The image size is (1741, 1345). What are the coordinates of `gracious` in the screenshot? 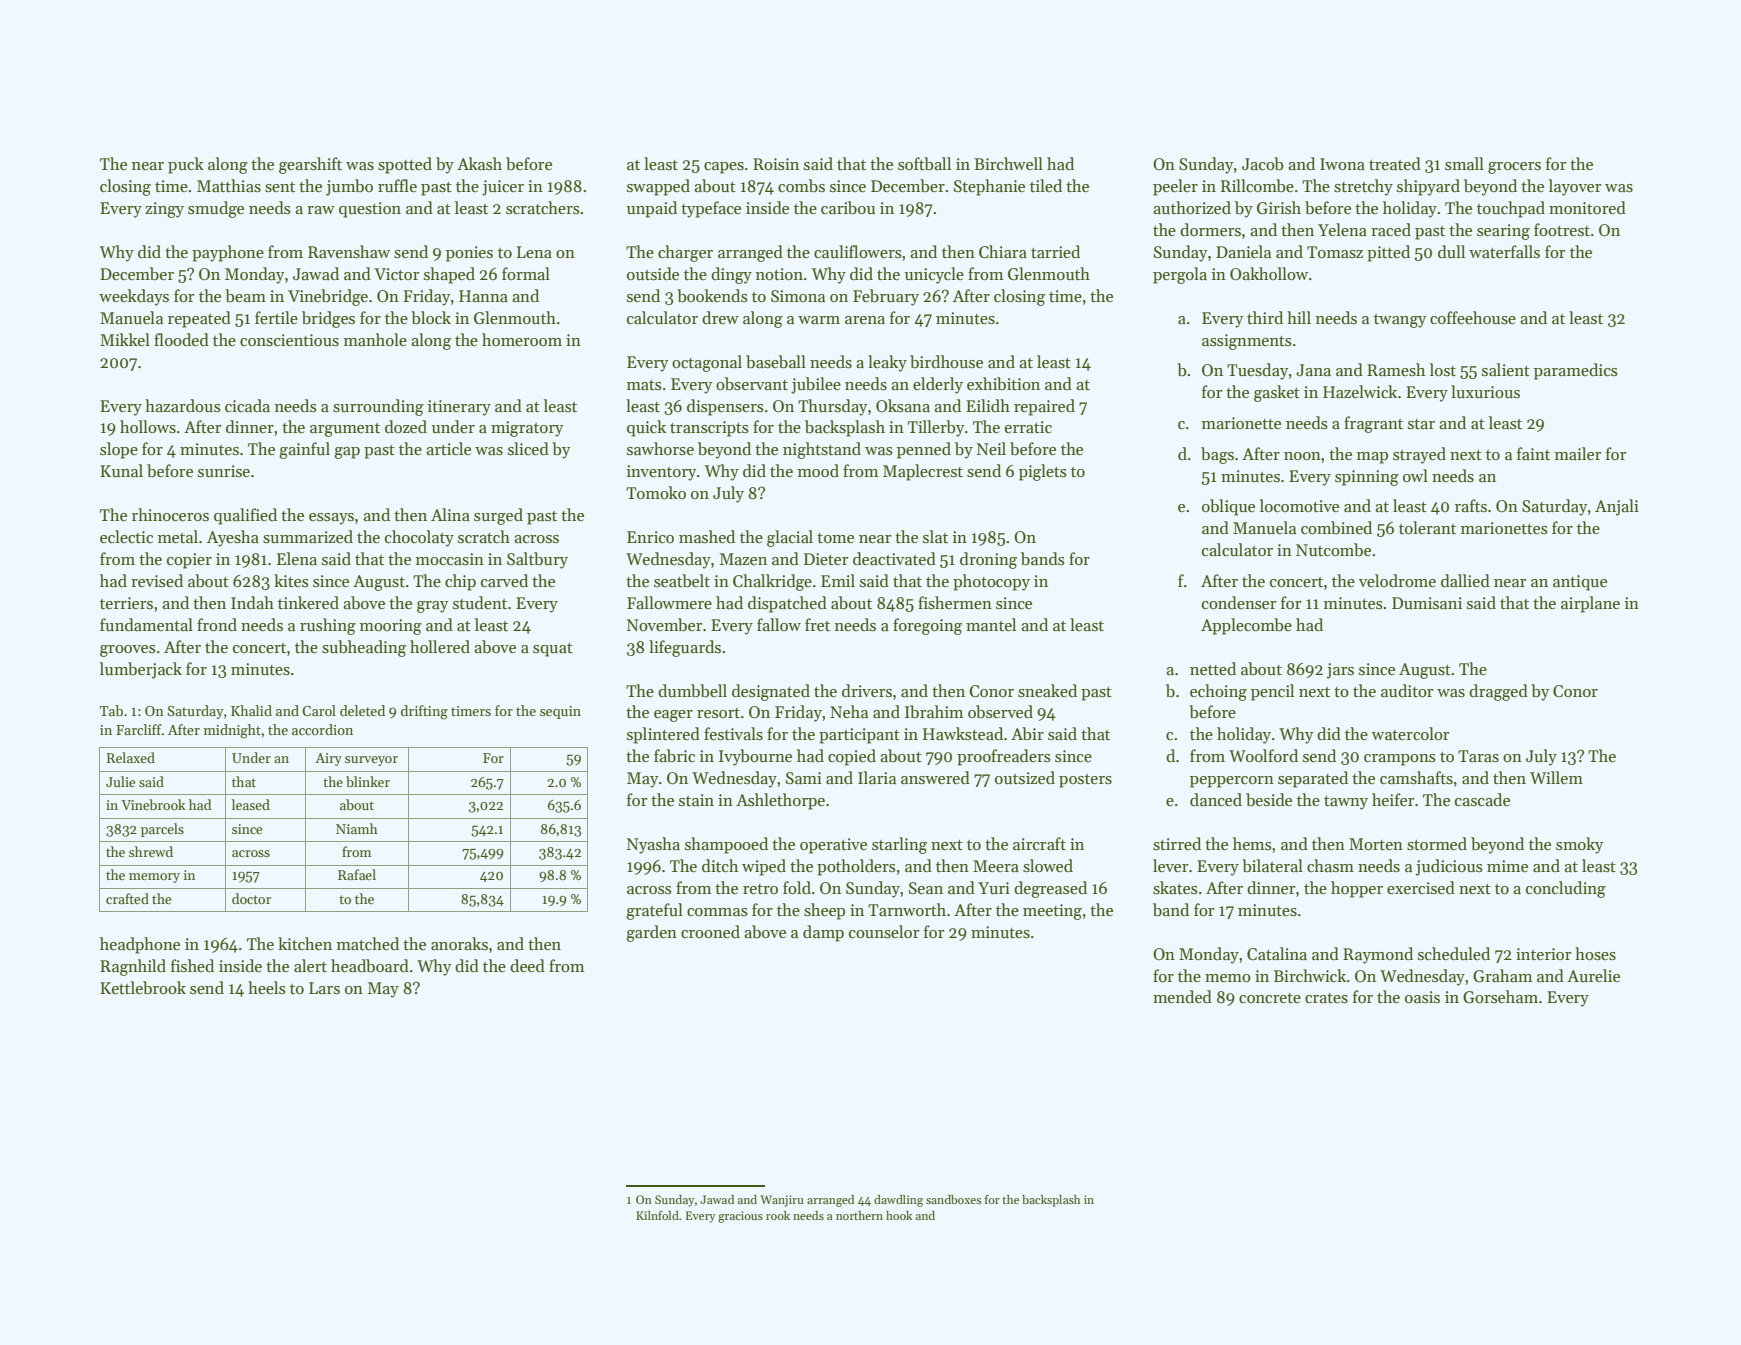 It's located at (740, 1217).
